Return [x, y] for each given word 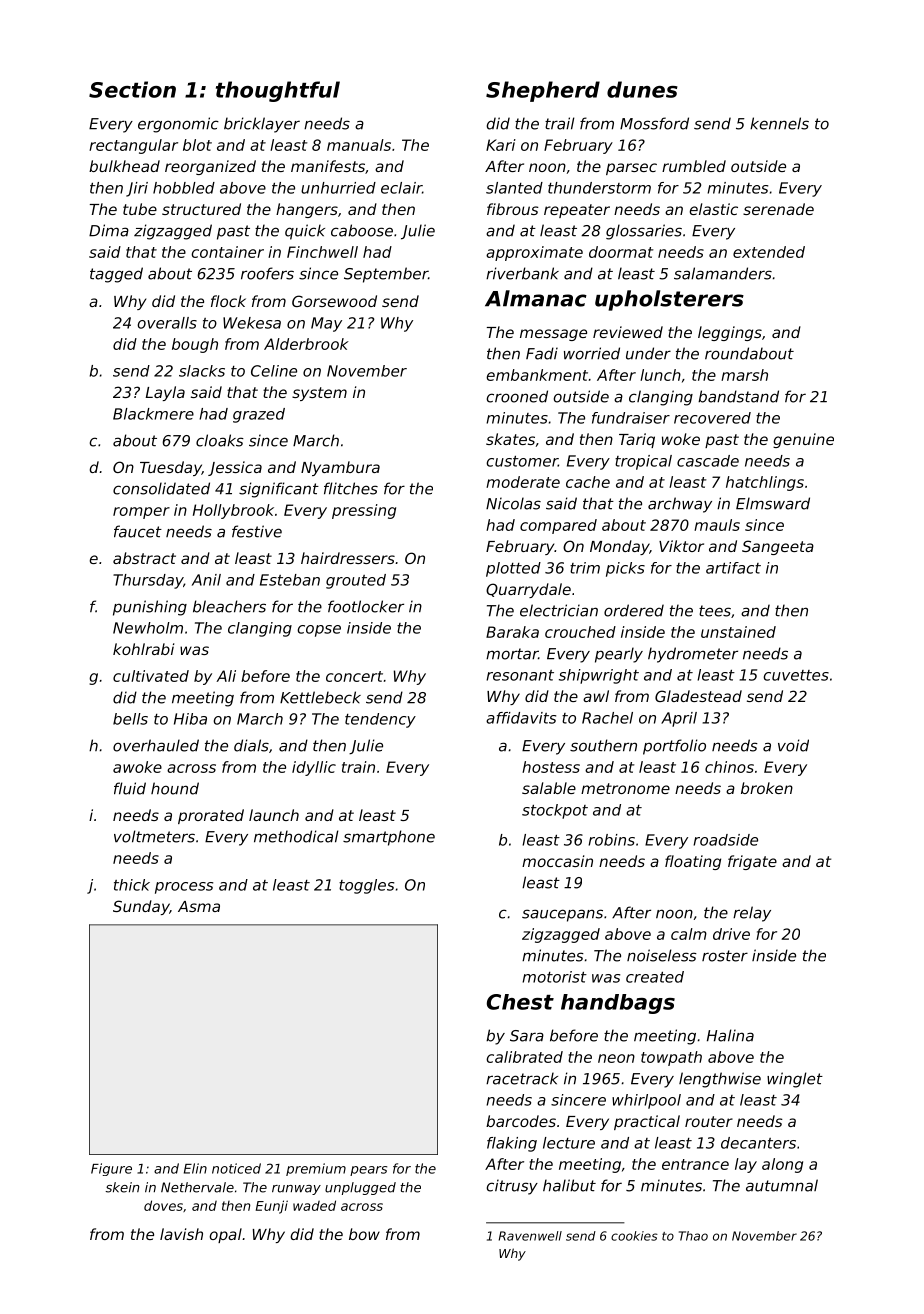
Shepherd [543, 91]
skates [510, 439]
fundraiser [631, 418]
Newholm [148, 628]
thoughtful [278, 91]
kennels [779, 123]
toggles [366, 886]
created [655, 977]
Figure [111, 1169]
